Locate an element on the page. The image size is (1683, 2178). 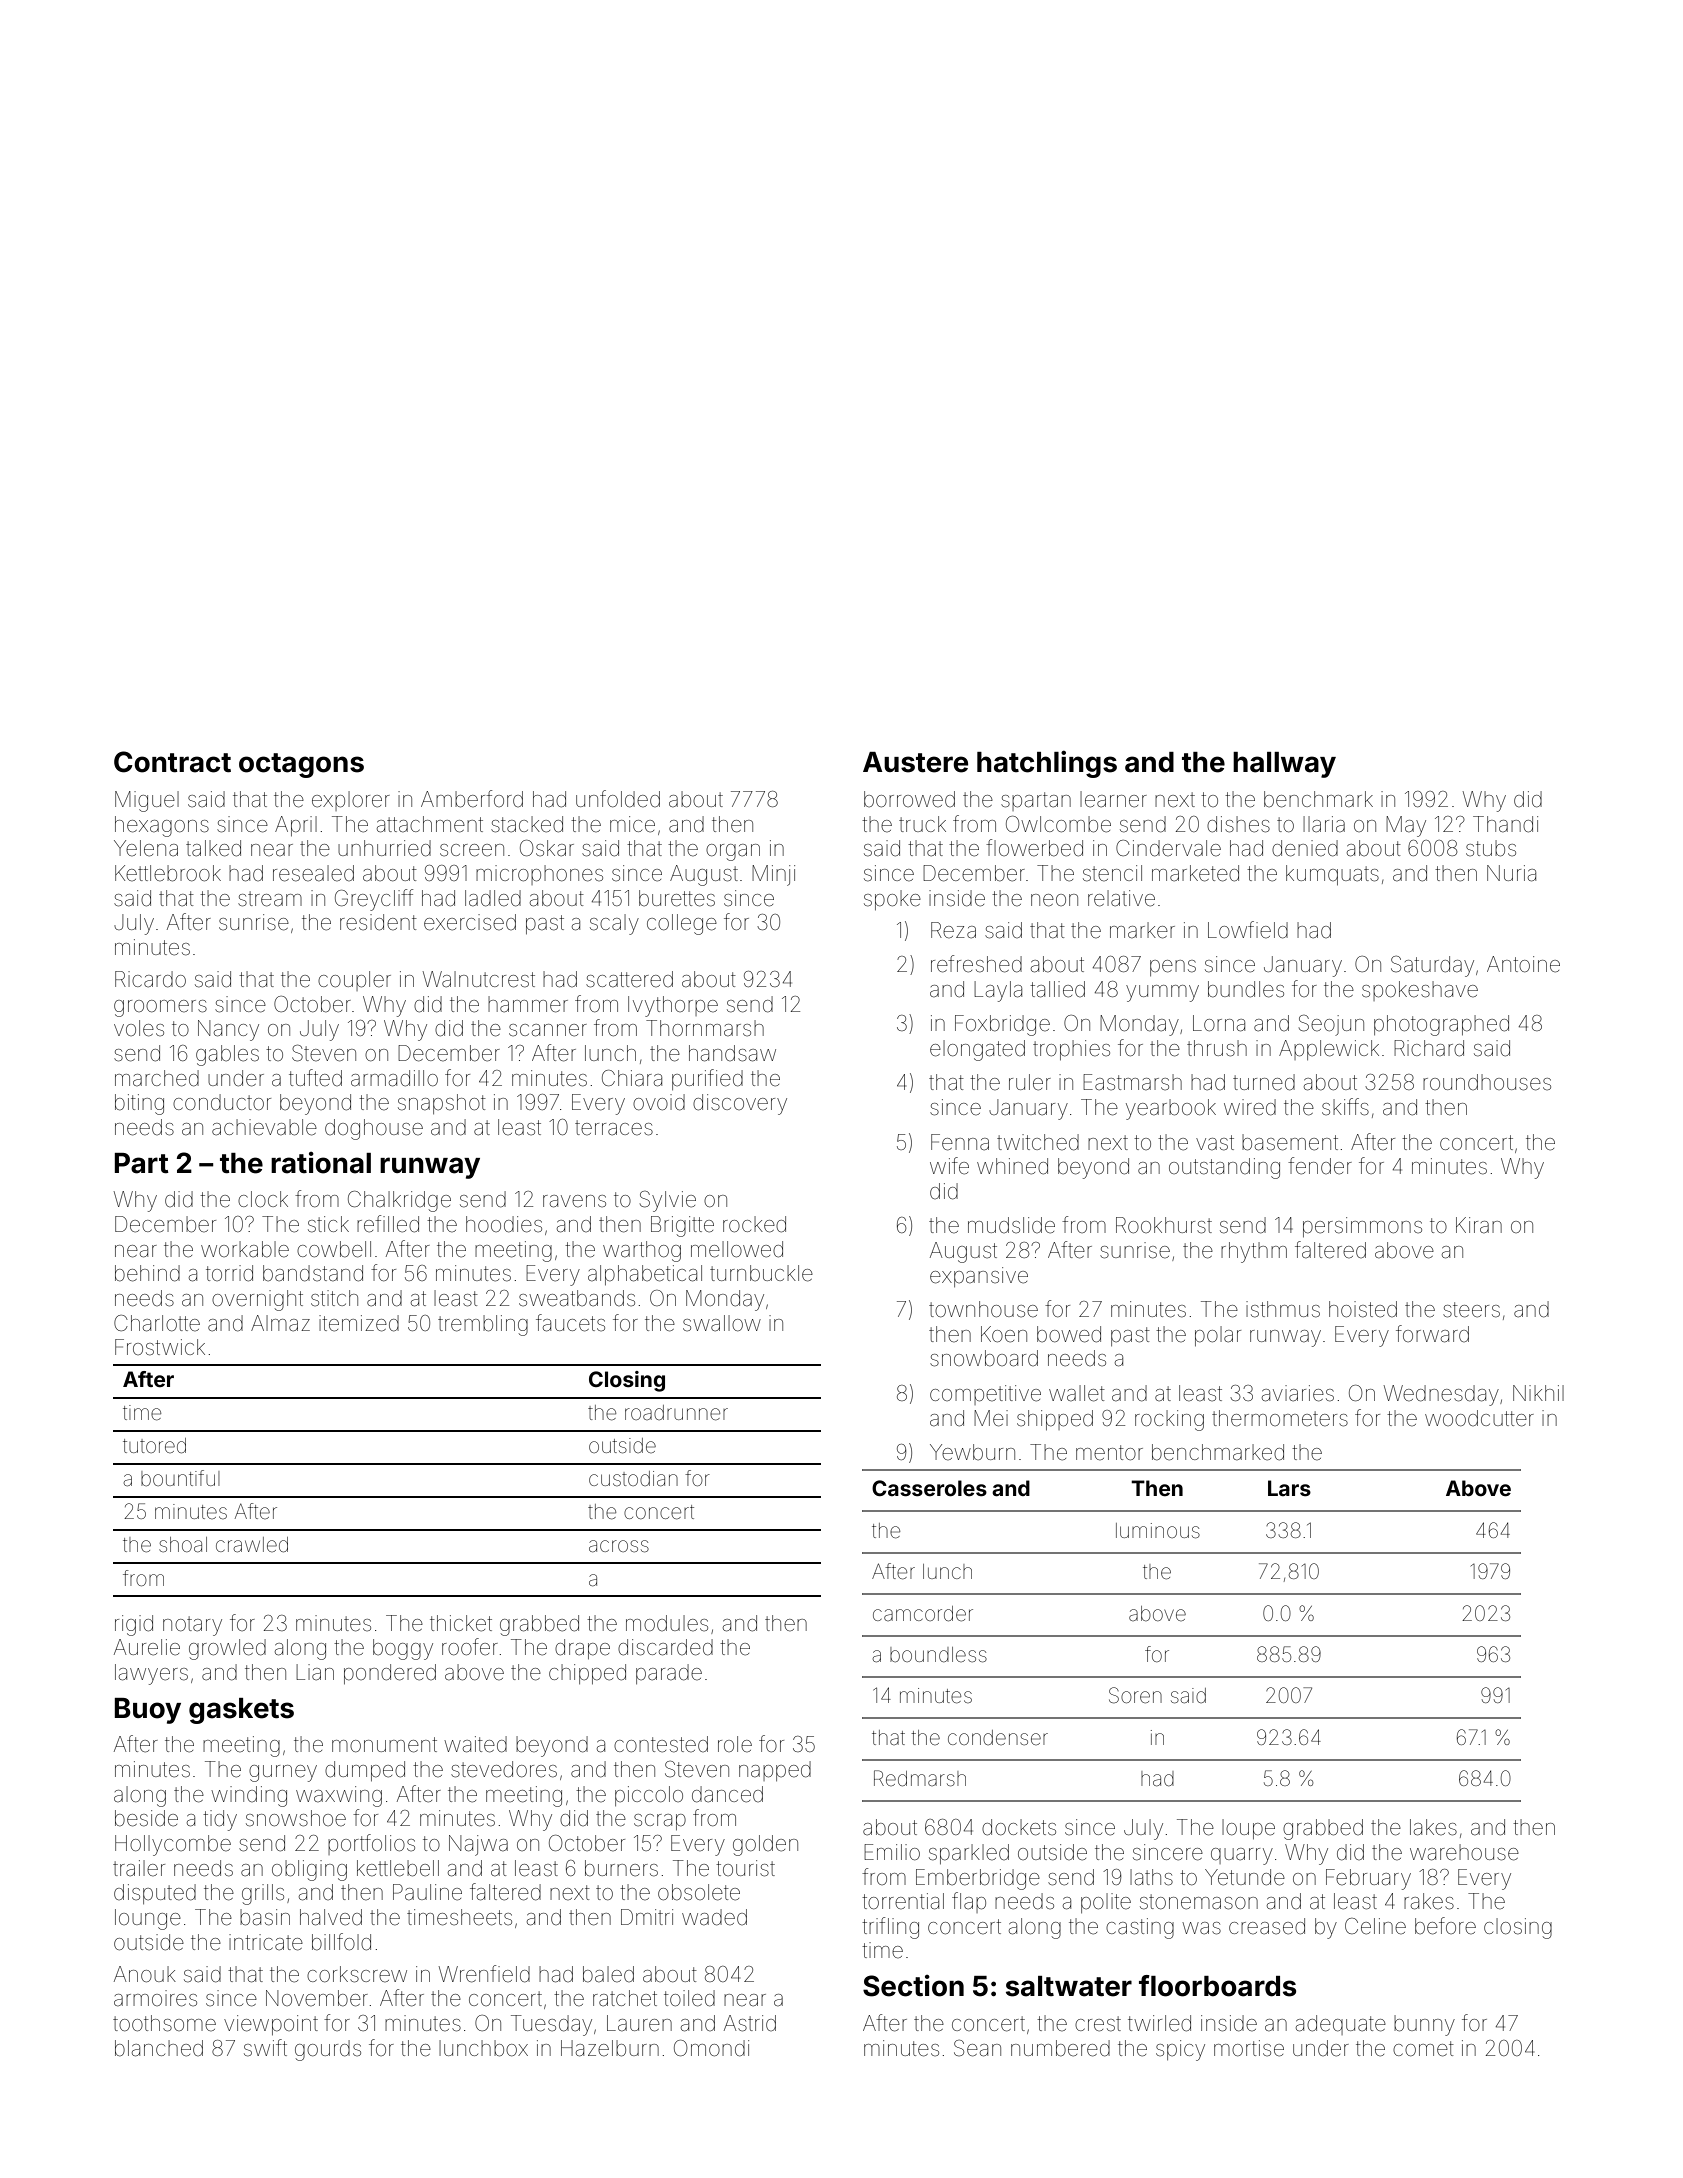
Emberbridge is located at coordinates (978, 1879).
